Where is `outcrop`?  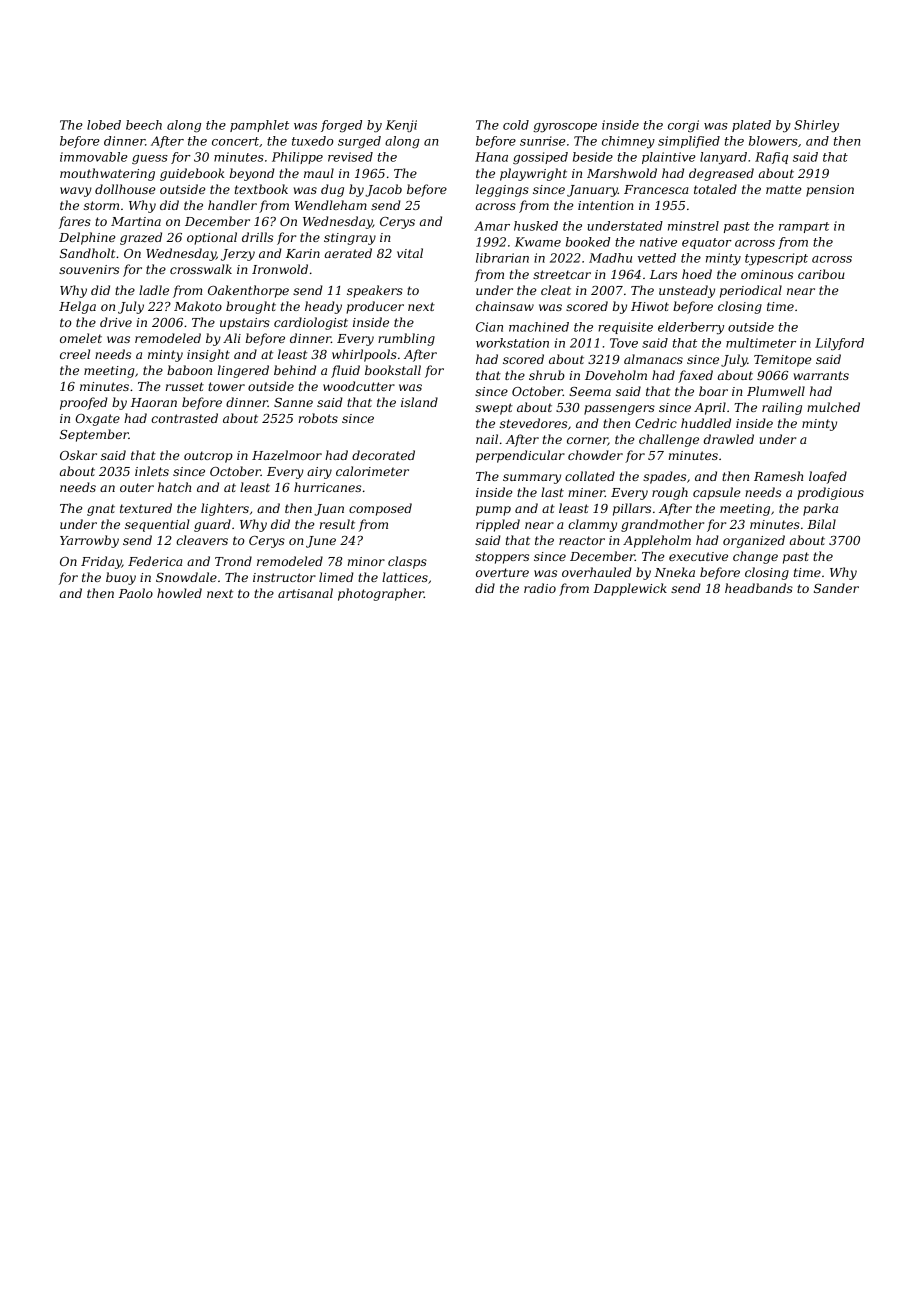 outcrop is located at coordinates (208, 457).
